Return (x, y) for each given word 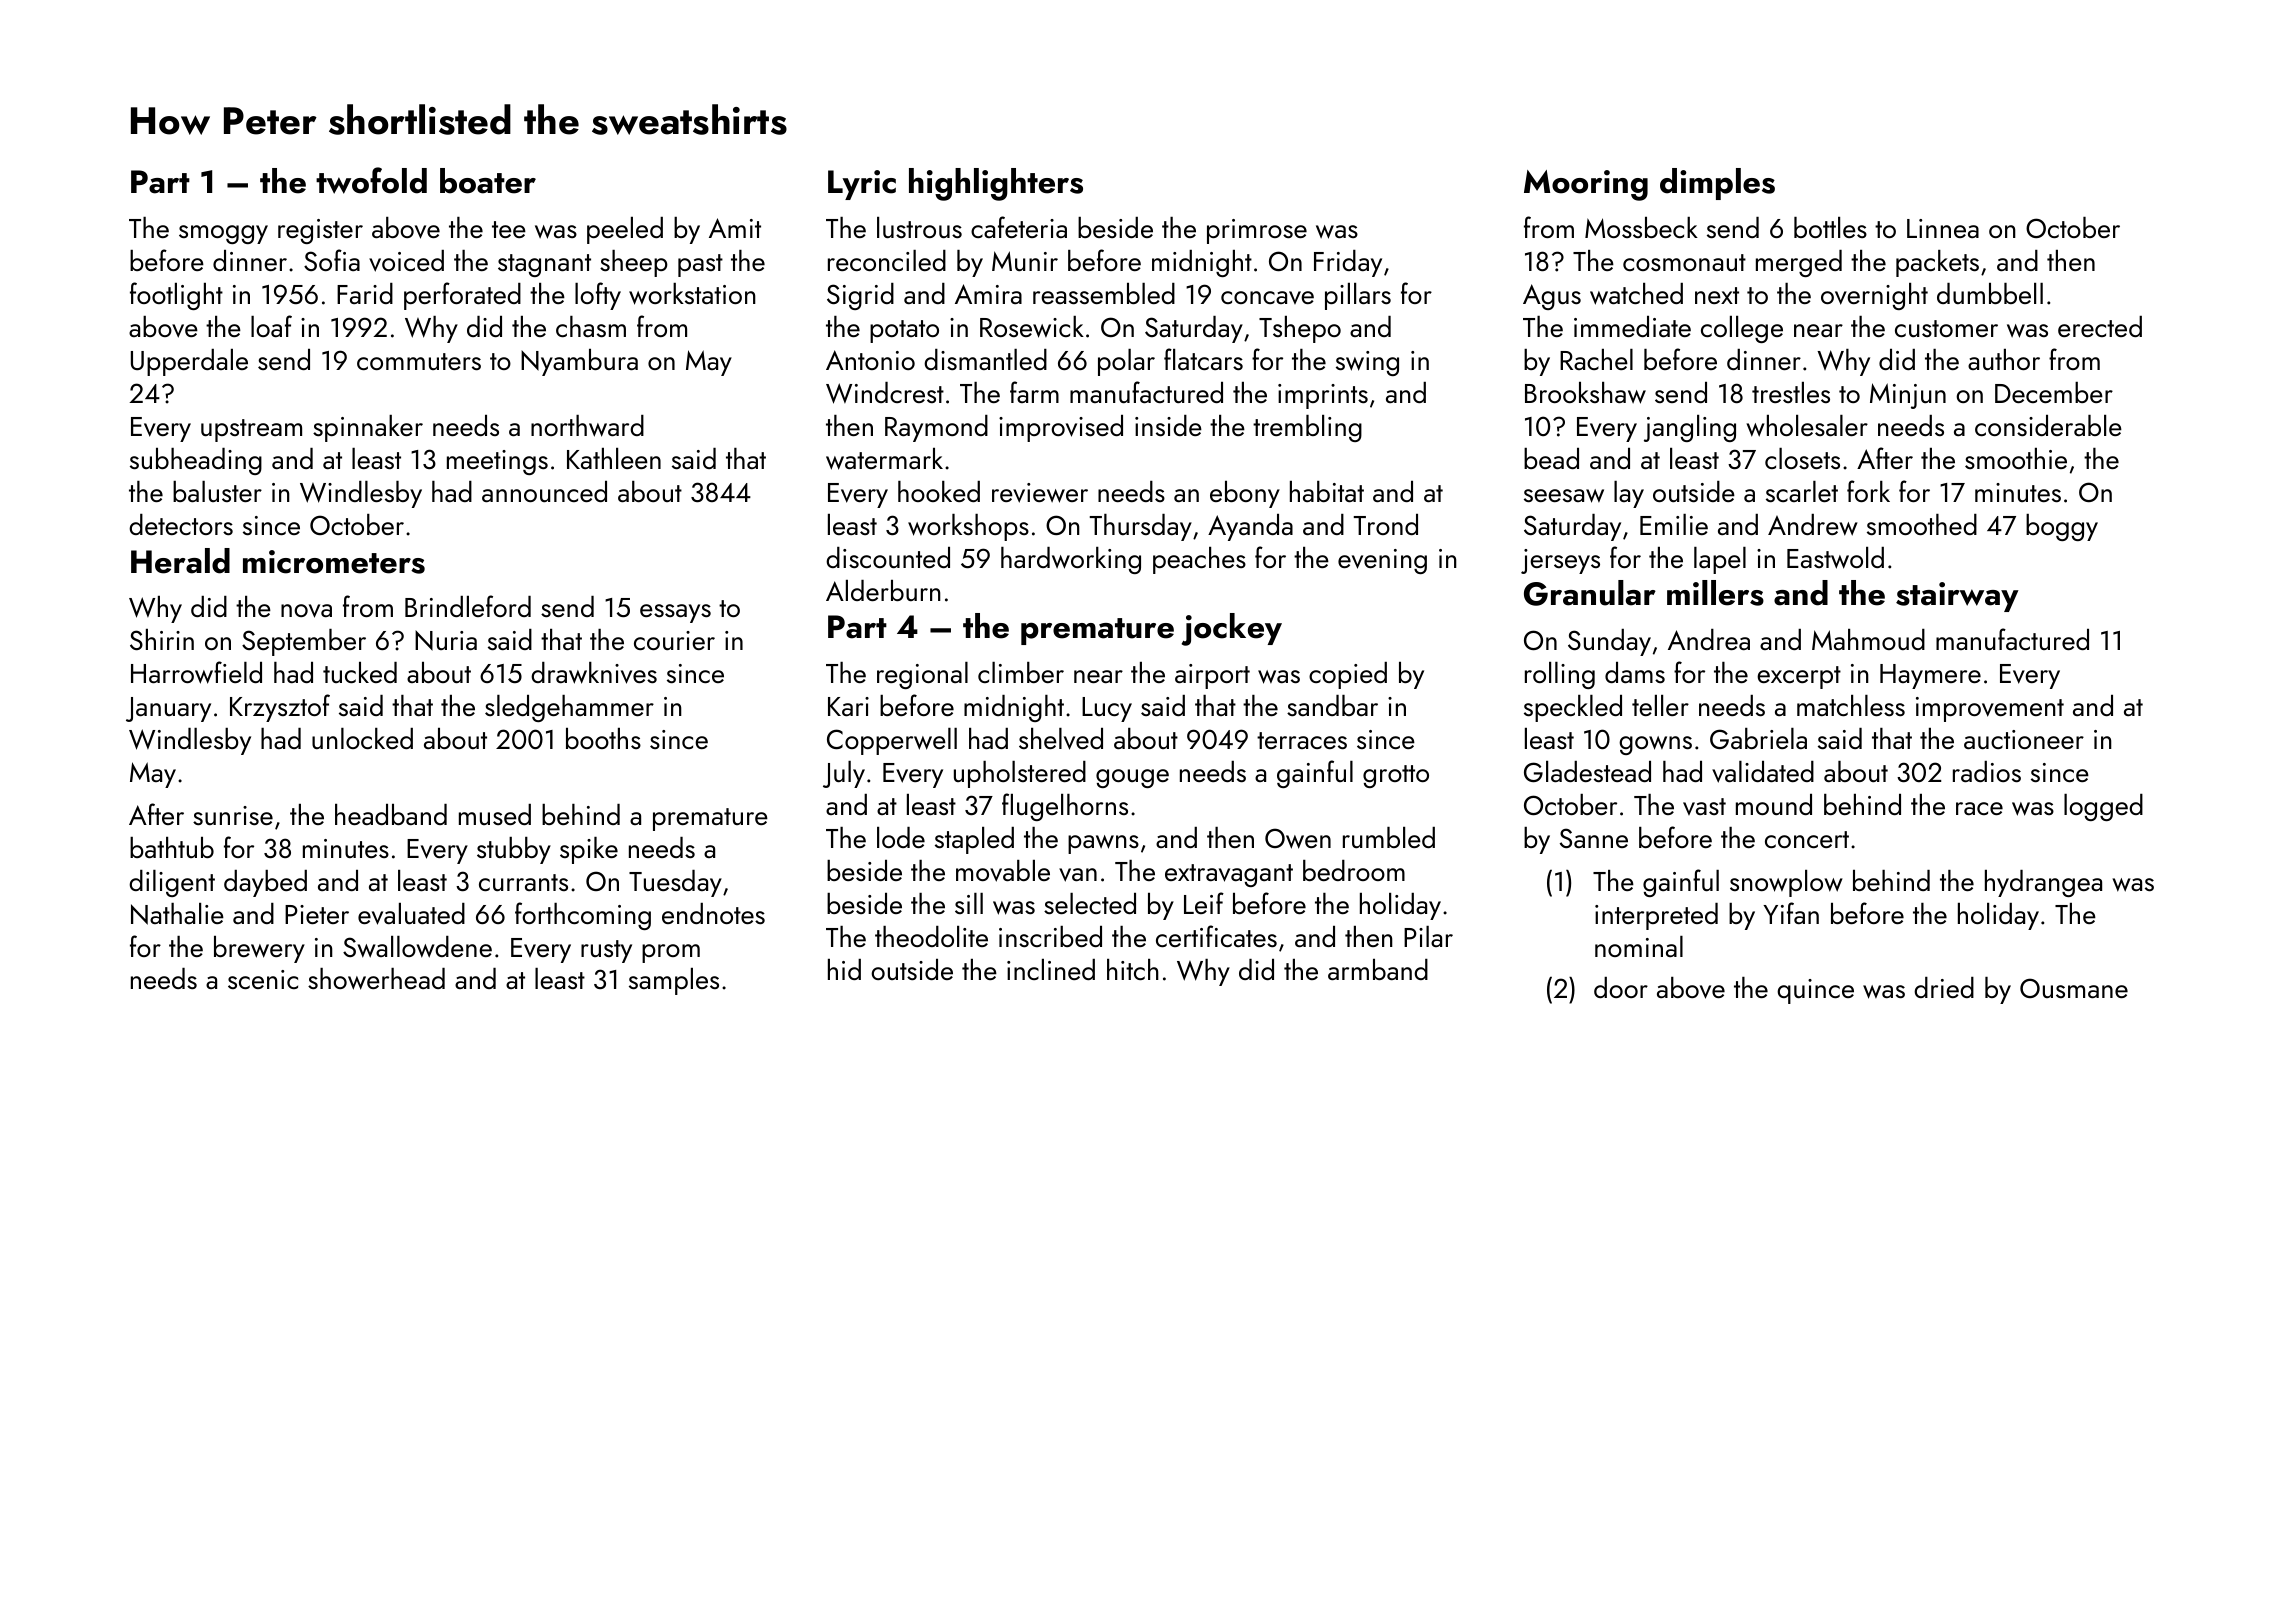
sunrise (233, 815)
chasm (591, 326)
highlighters (996, 184)
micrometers (334, 562)
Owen (1298, 838)
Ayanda (1250, 527)
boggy (2062, 527)
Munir (1025, 261)
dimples (1717, 184)
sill (969, 903)
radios (1987, 771)
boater (488, 181)
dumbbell (1990, 293)
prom (671, 953)
